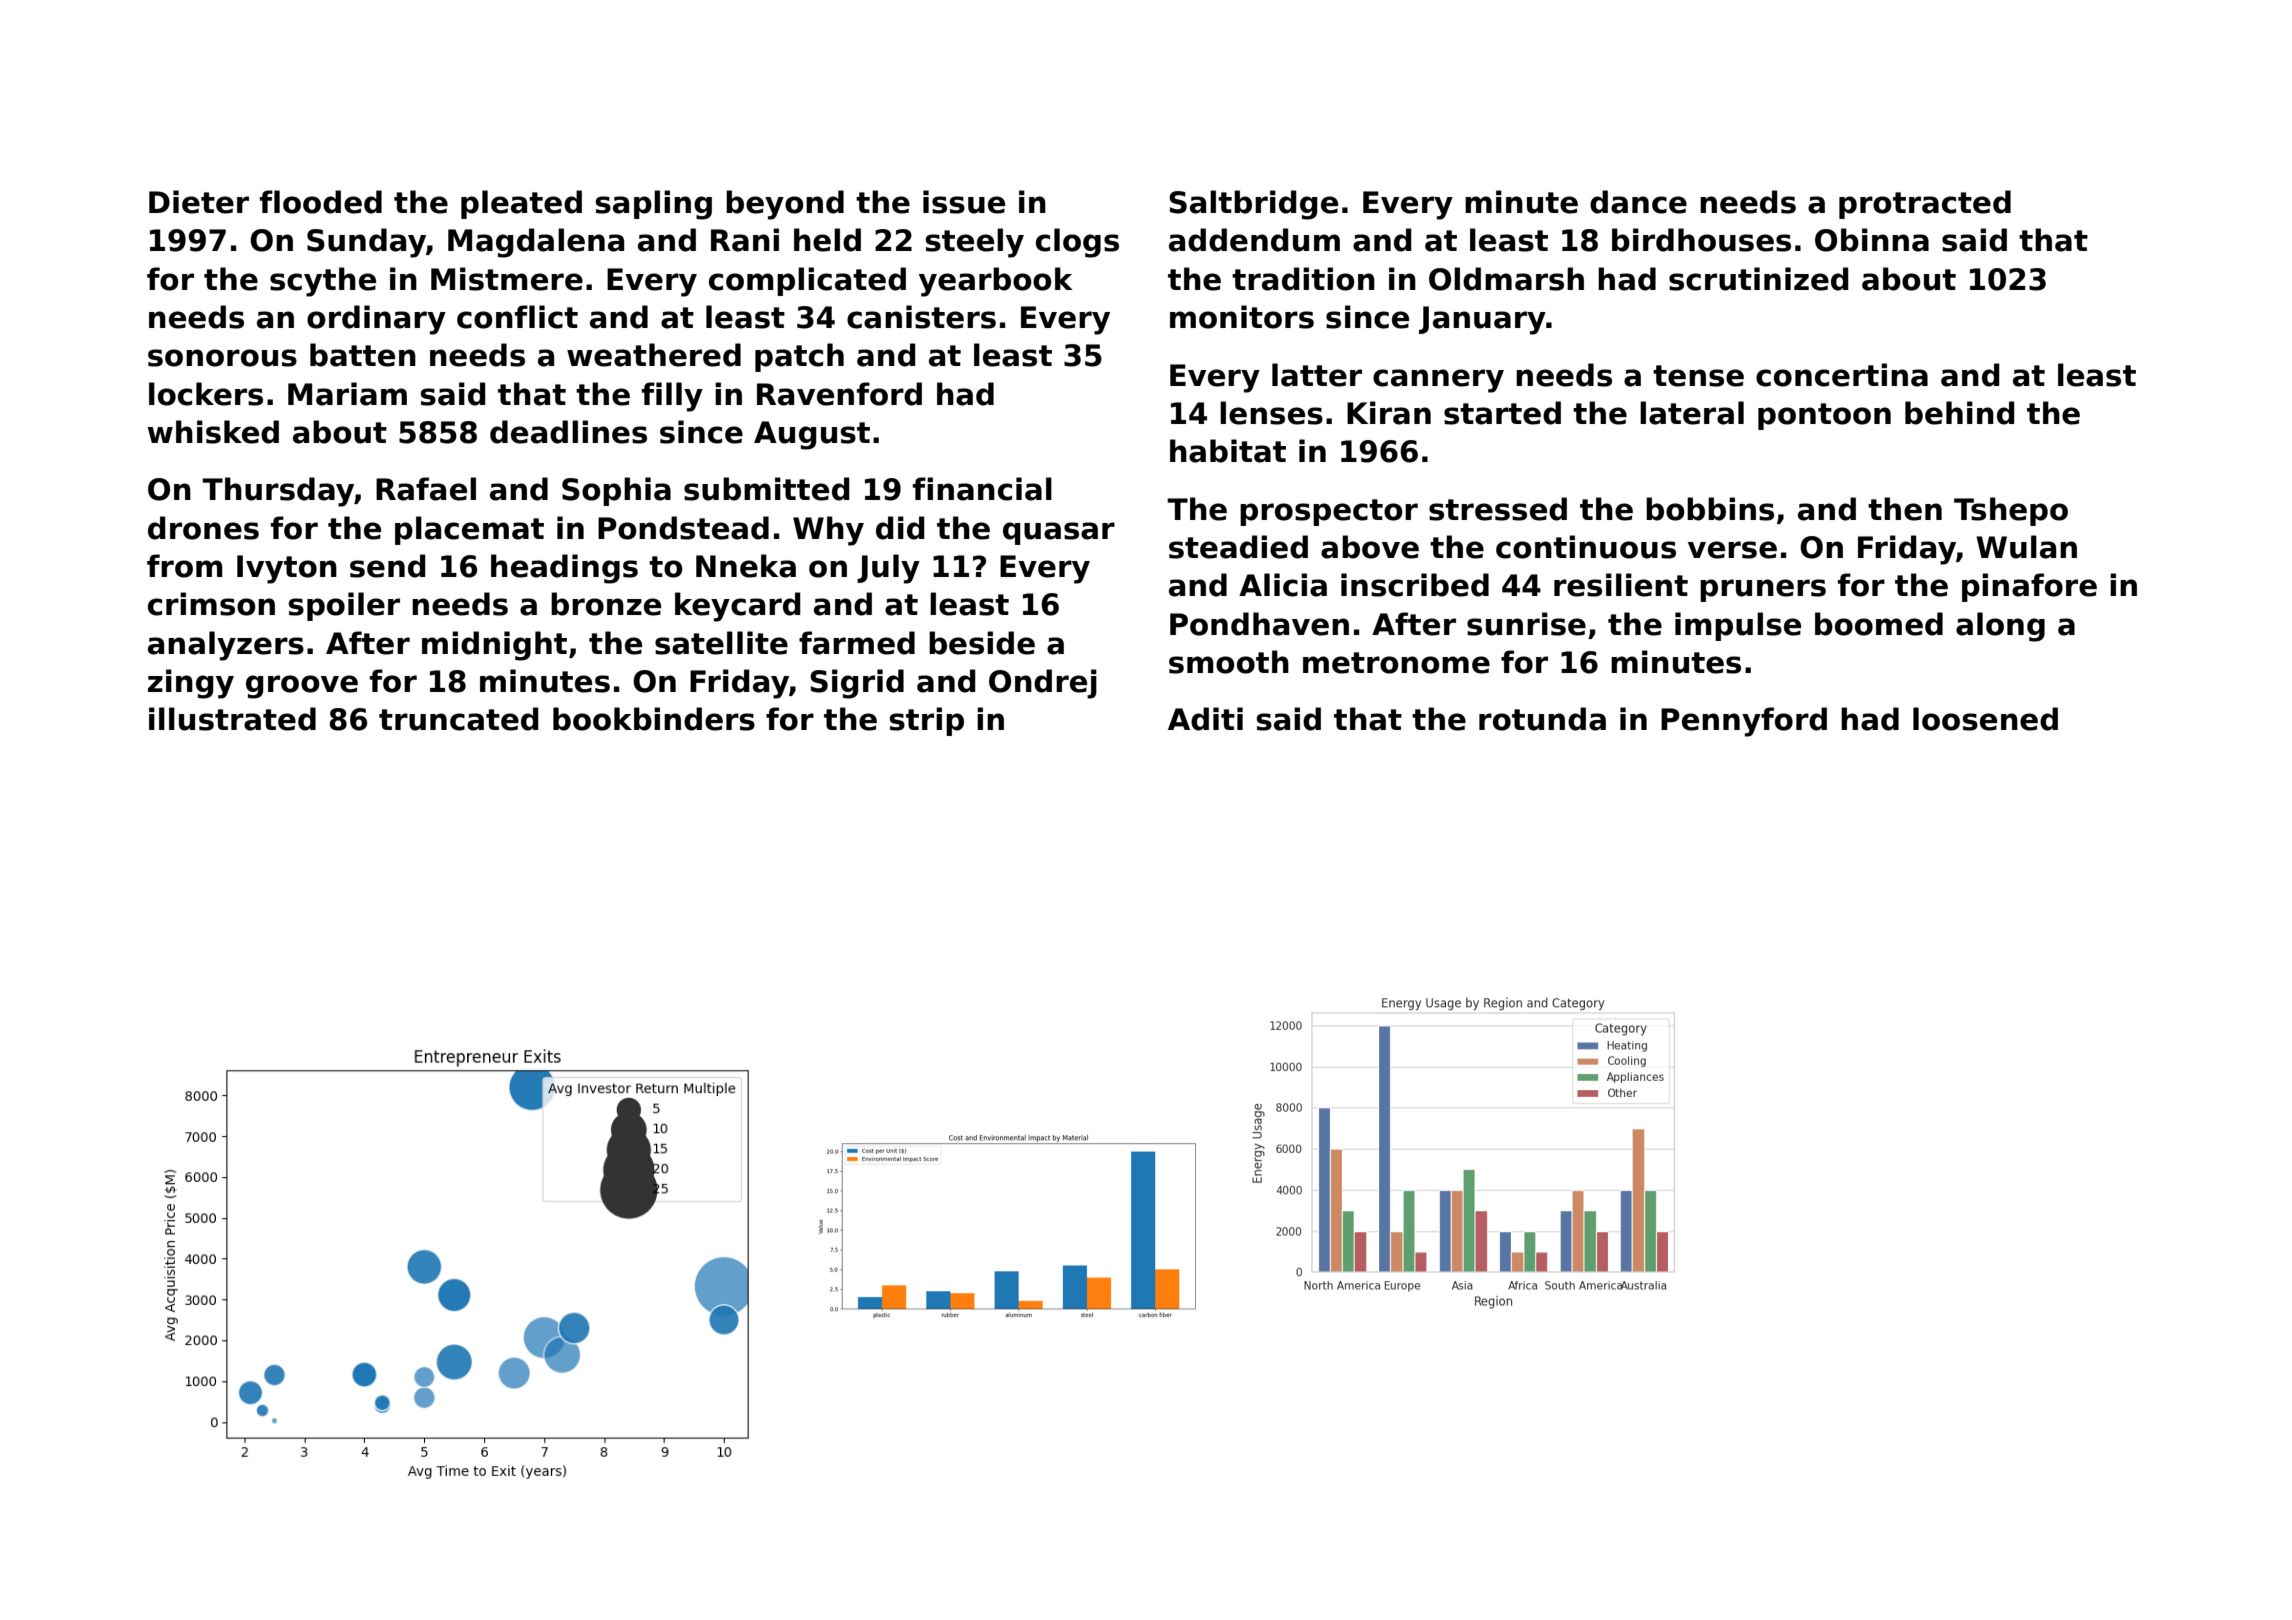  I want to click on habitat, so click(1228, 451).
